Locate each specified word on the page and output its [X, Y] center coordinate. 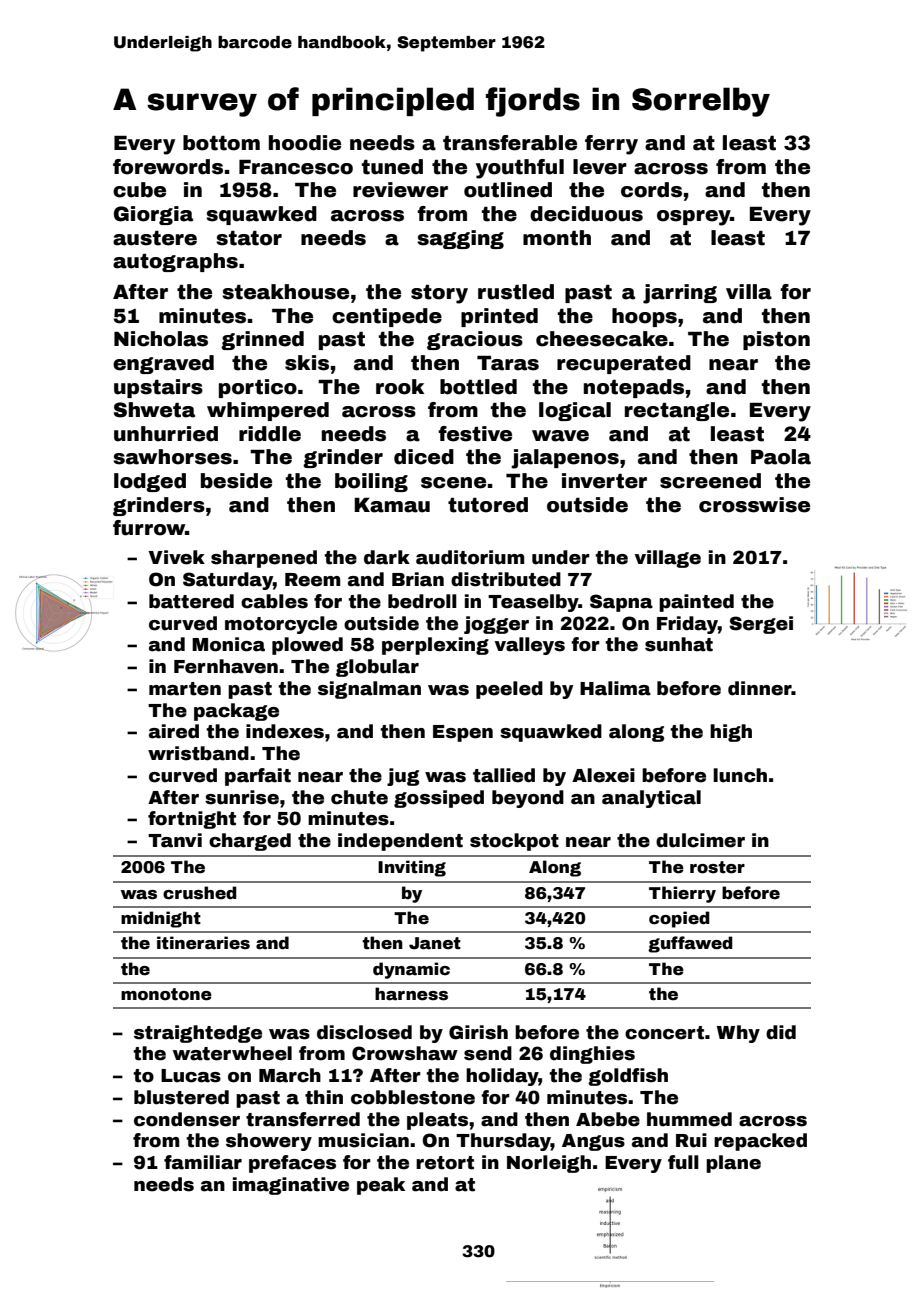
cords [651, 190]
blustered [181, 1097]
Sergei [761, 625]
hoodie [305, 143]
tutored [488, 505]
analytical [651, 799]
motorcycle [281, 625]
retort [445, 1163]
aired [174, 731]
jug [403, 777]
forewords [168, 167]
